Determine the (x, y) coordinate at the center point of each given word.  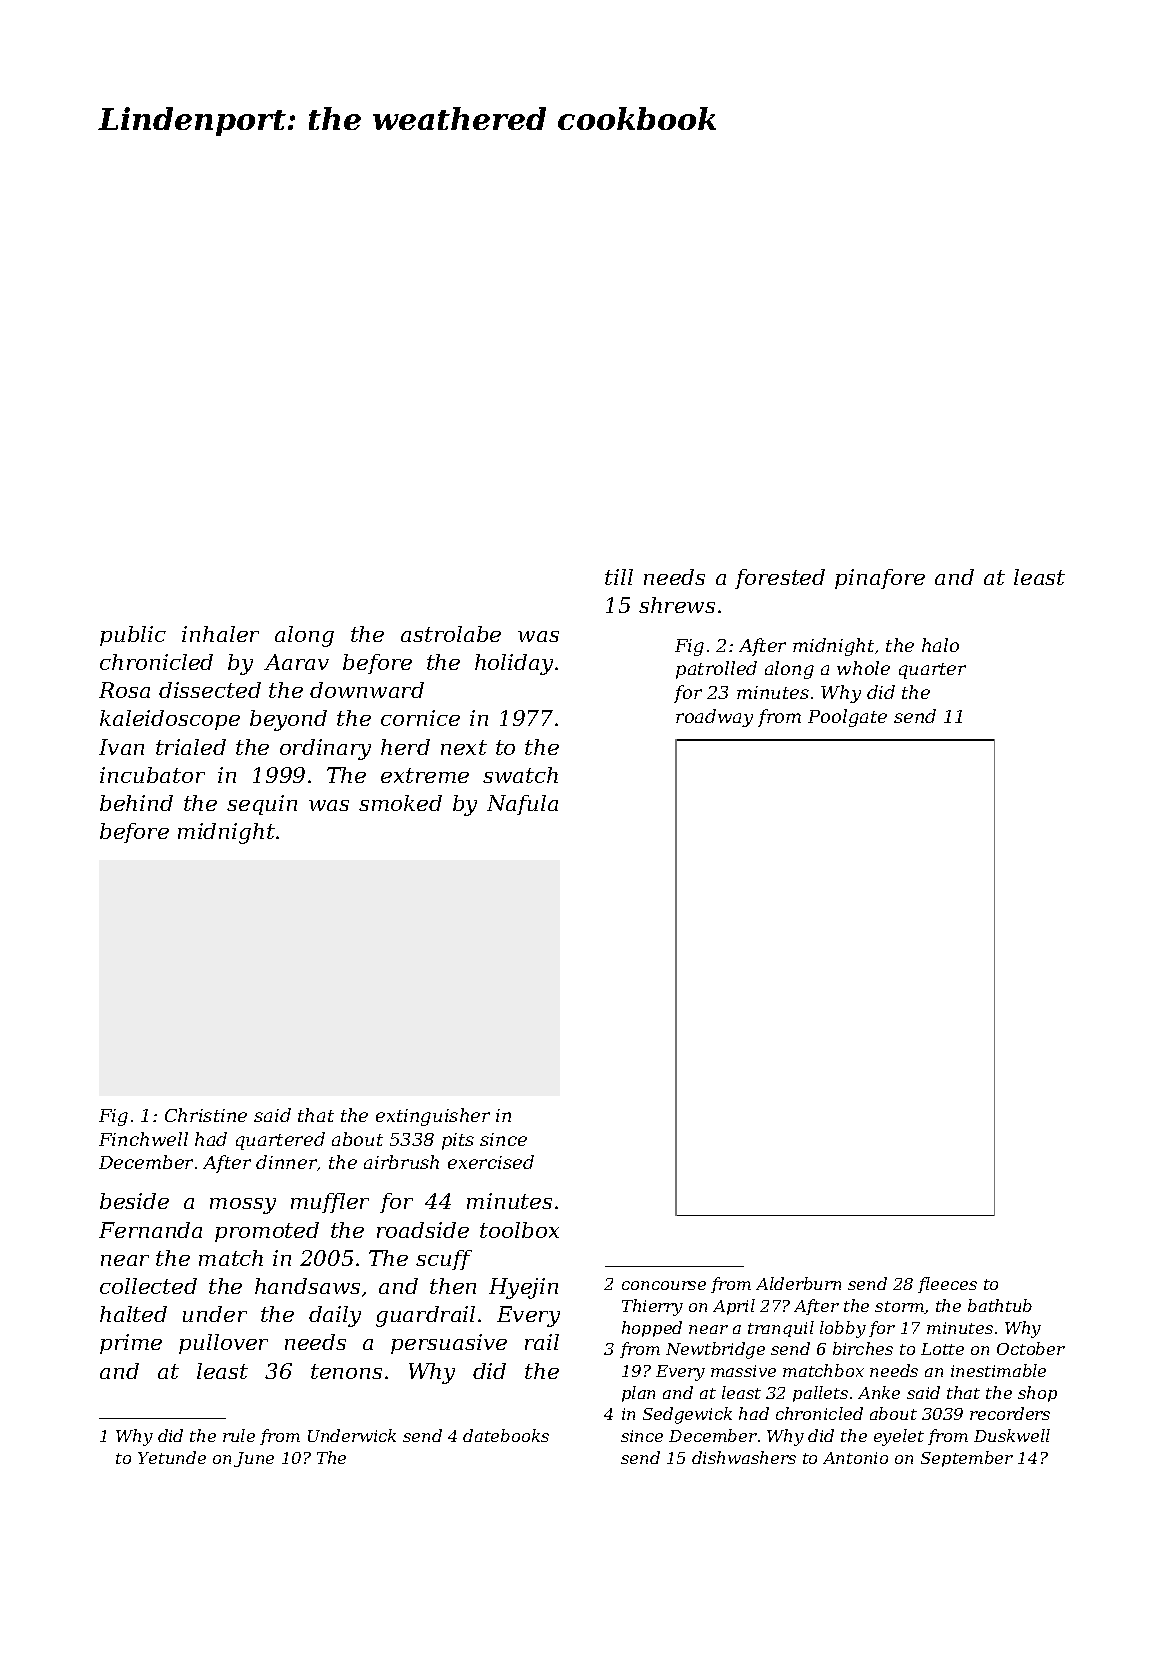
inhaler (220, 634)
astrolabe (451, 634)
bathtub (1000, 1305)
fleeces (947, 1285)
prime (131, 1344)
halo (940, 645)
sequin (262, 805)
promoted (267, 1232)
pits (458, 1141)
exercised (491, 1162)
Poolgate (847, 718)
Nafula (522, 805)
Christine (206, 1115)
